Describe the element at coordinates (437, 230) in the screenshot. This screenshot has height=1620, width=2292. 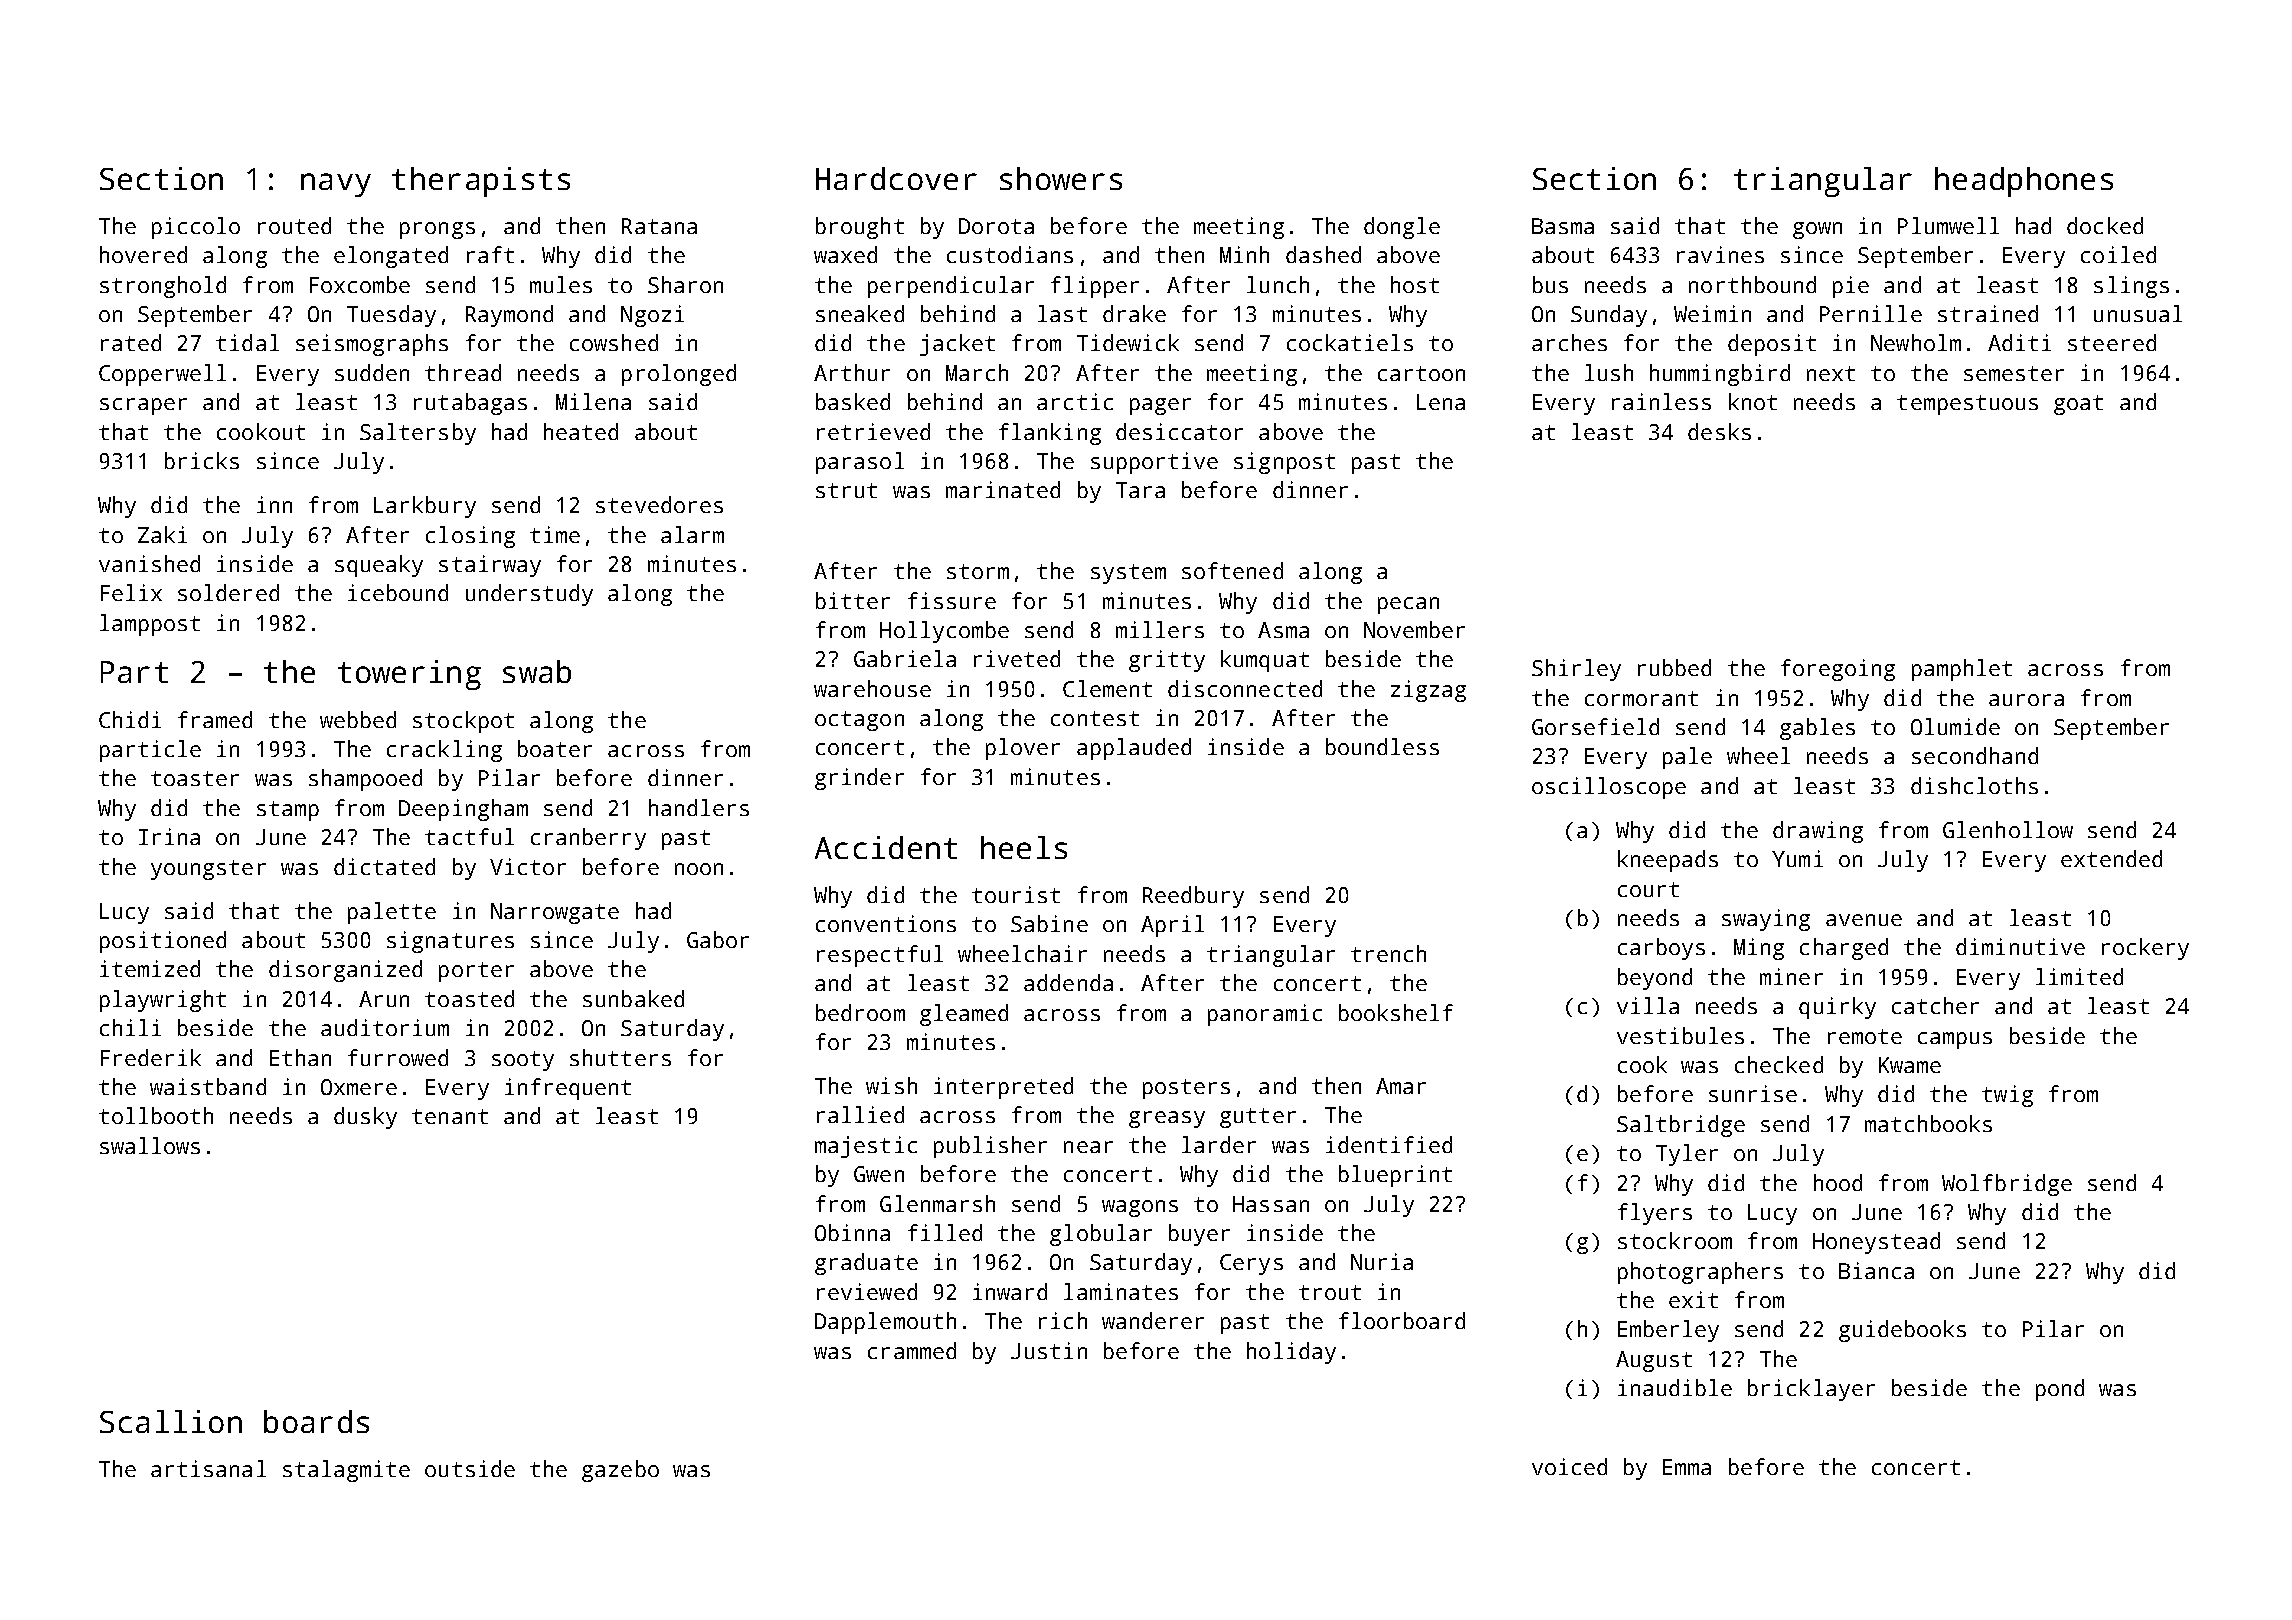
I see `prongs` at that location.
